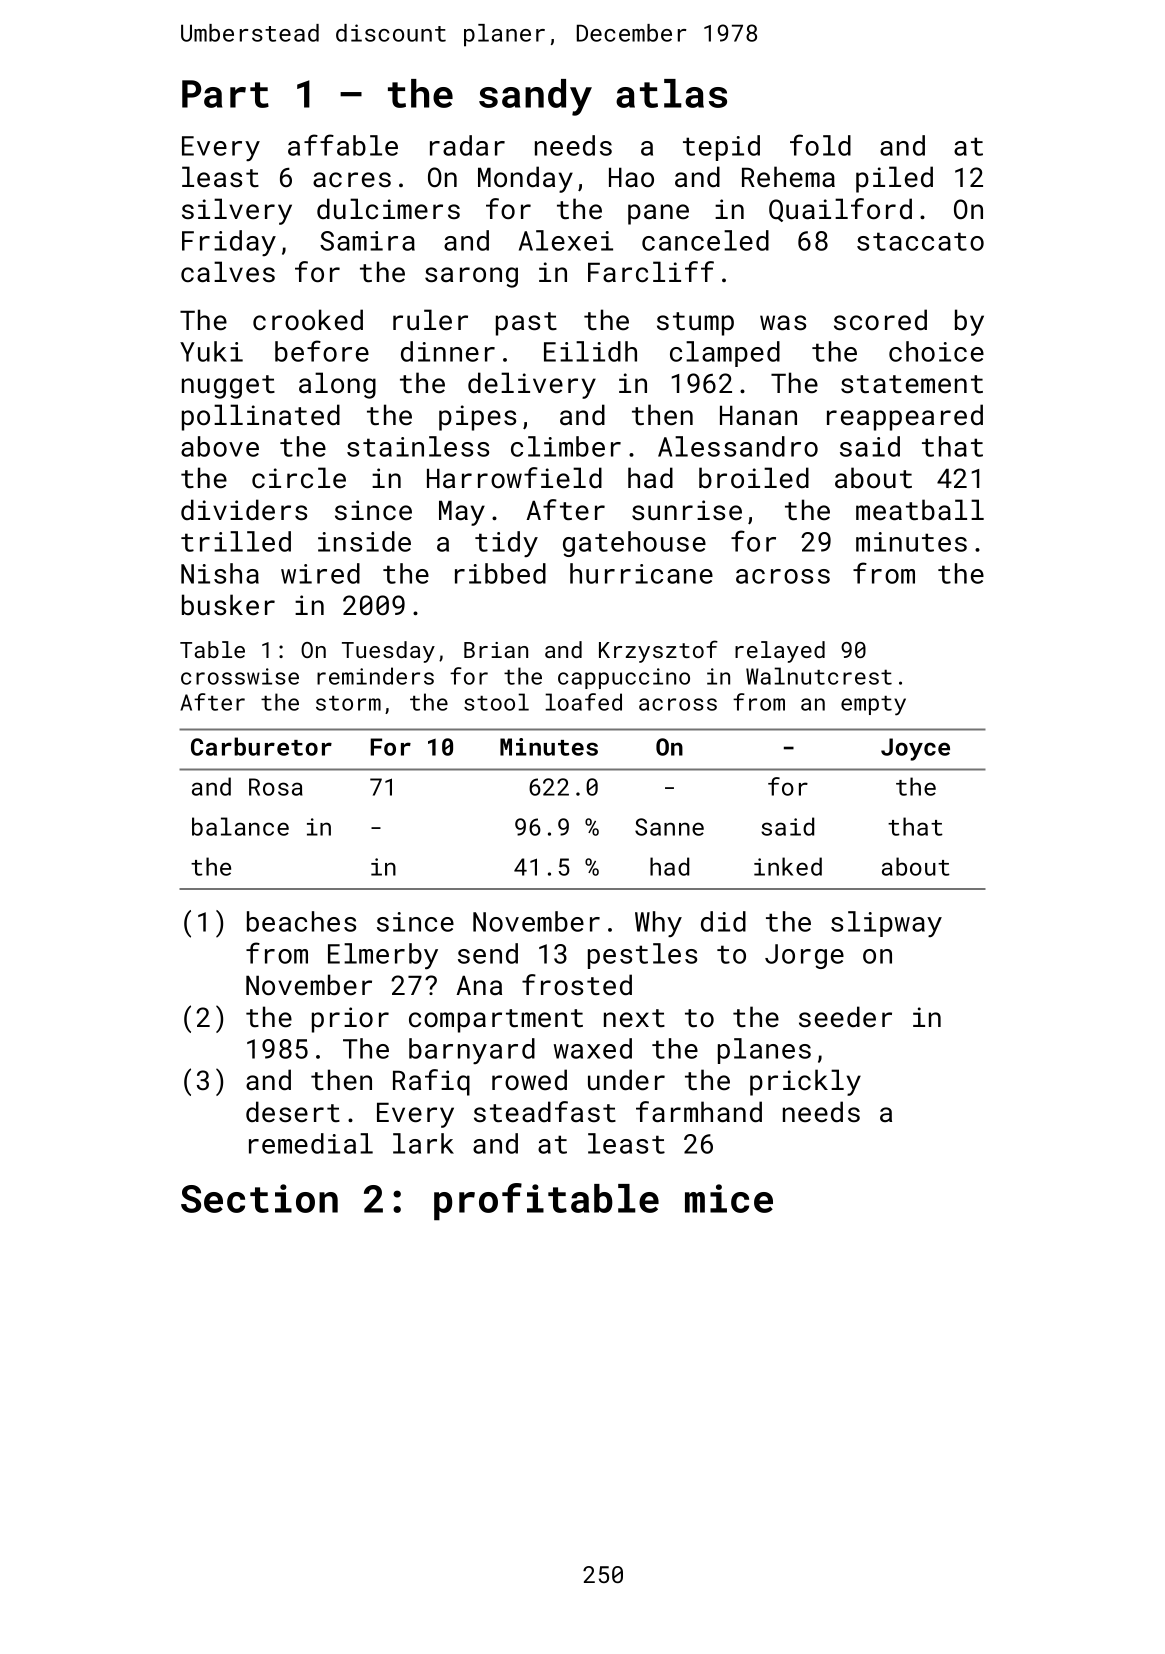 This screenshot has width=1165, height=1654. Describe the element at coordinates (671, 93) in the screenshot. I see `atlas` at that location.
